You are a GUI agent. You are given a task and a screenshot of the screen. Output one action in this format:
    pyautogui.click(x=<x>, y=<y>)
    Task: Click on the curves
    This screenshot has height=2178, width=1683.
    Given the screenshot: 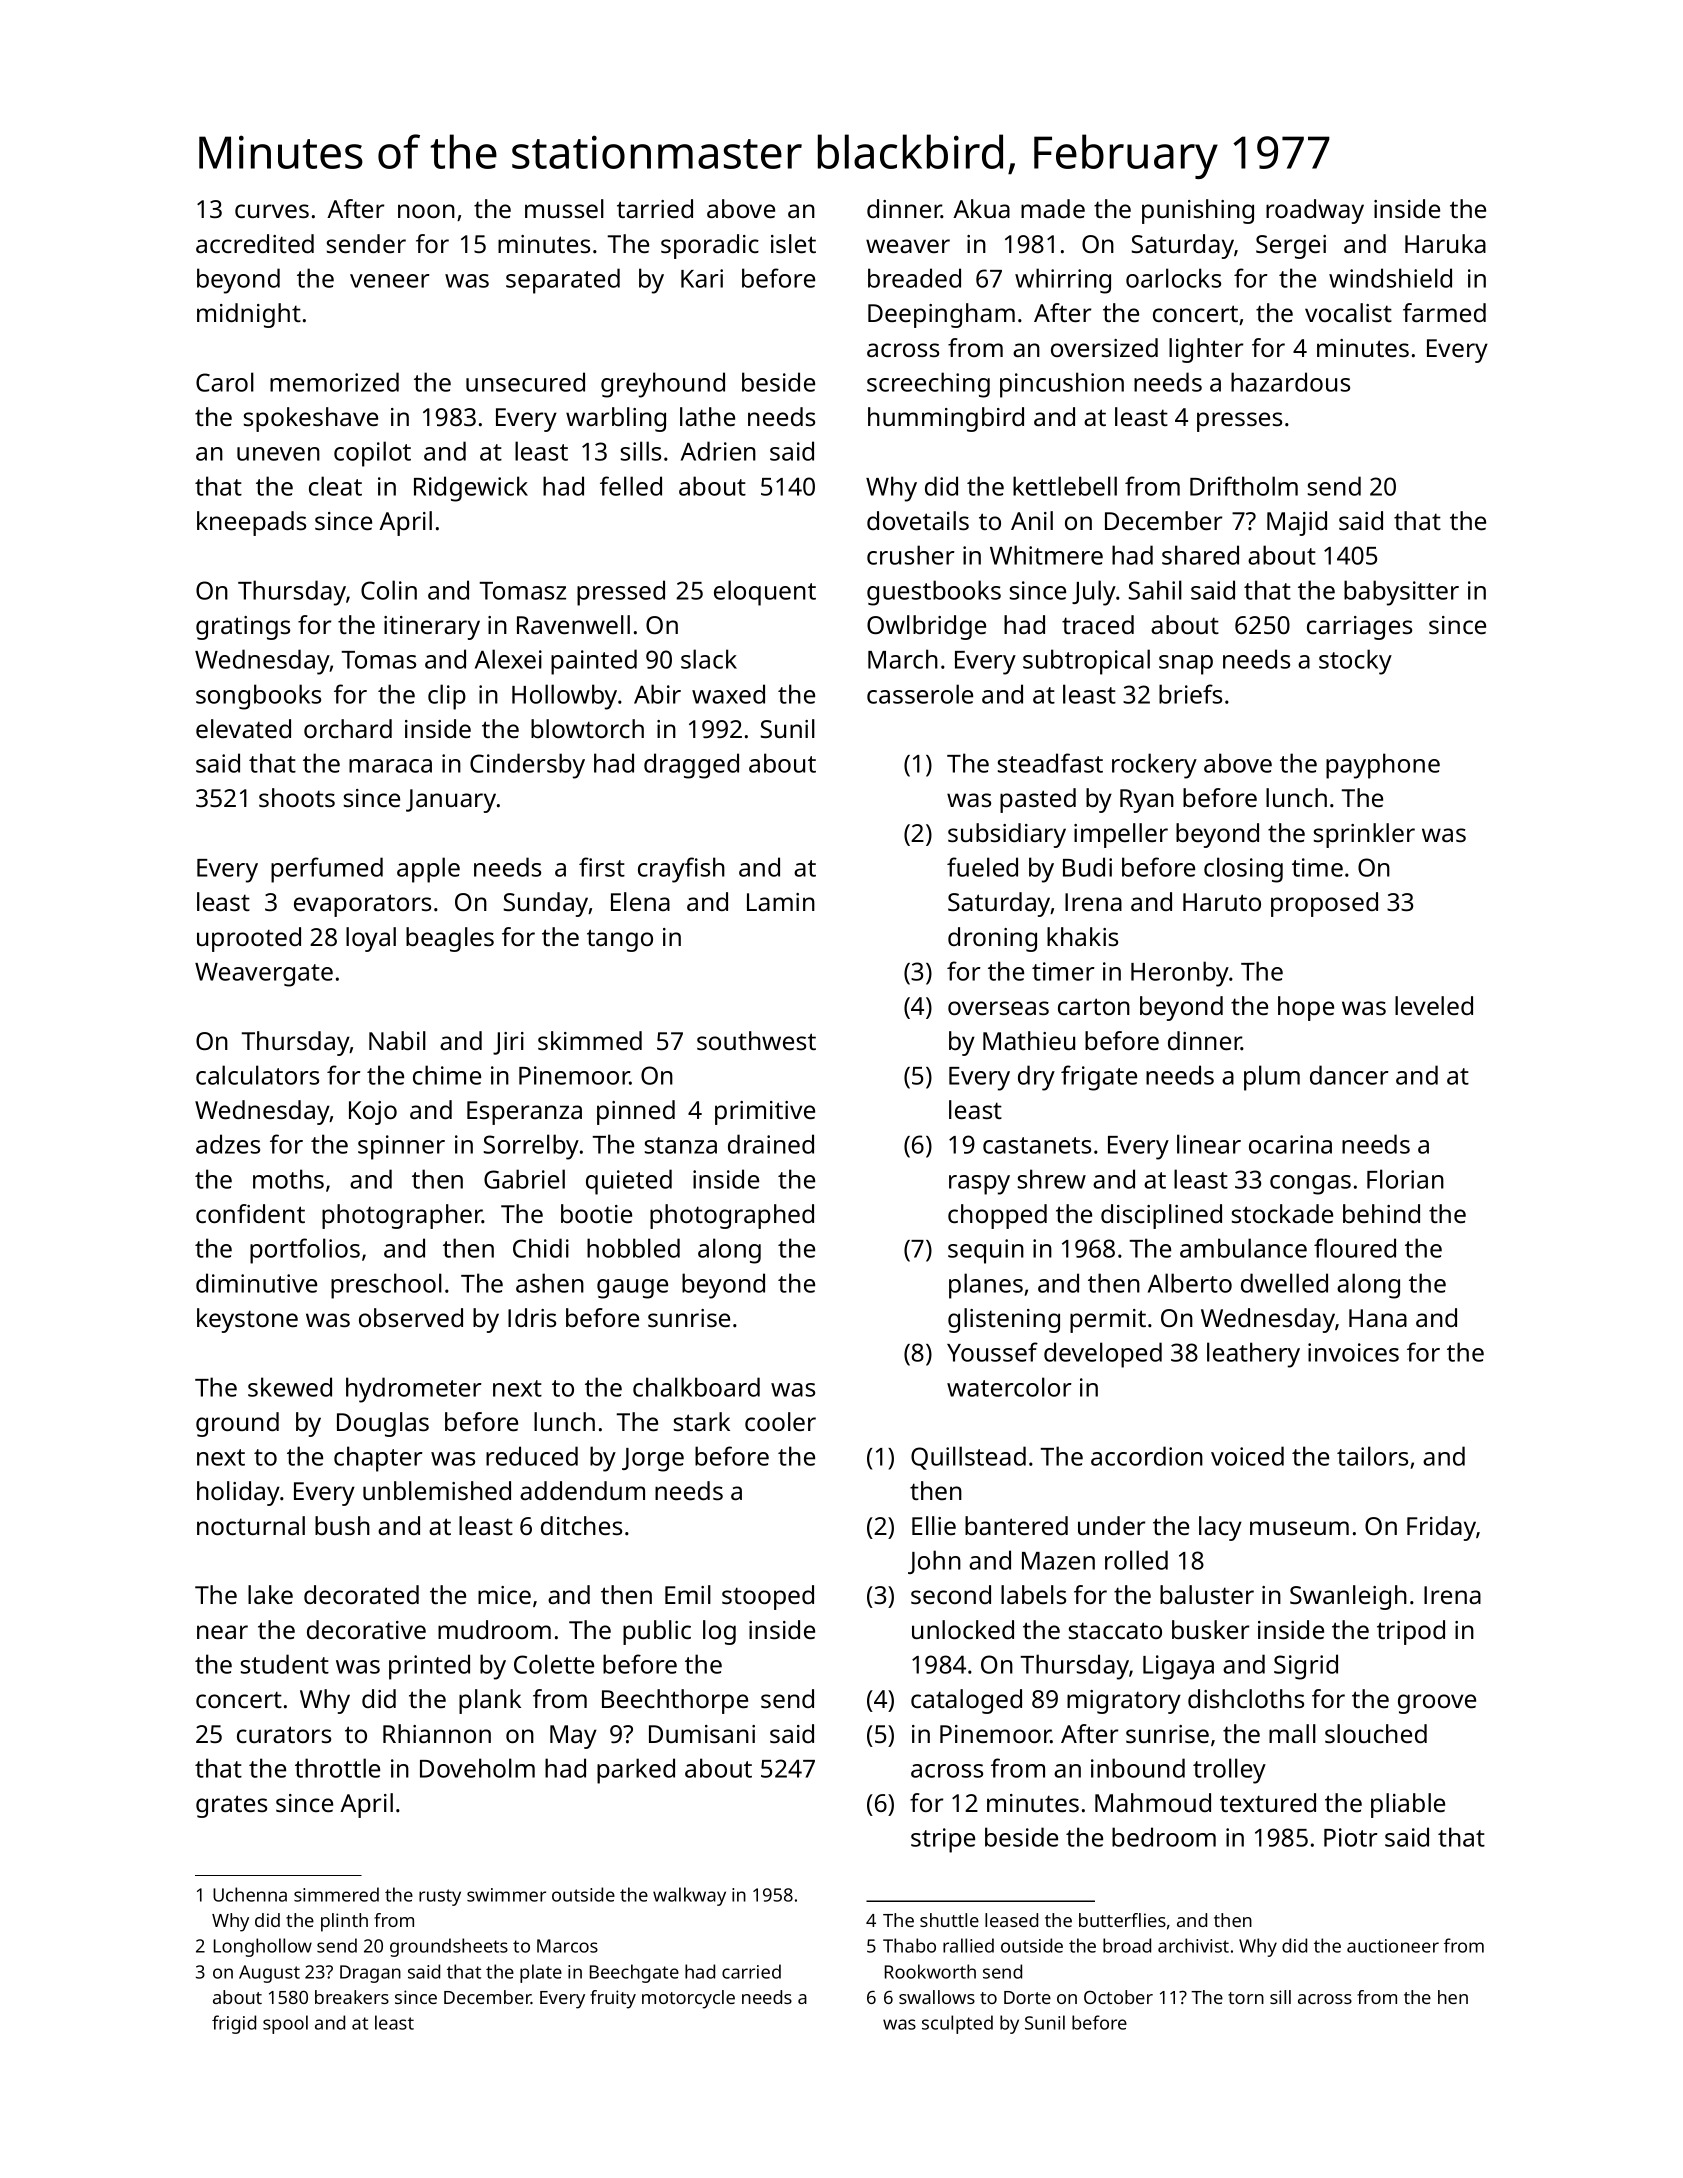 What is the action you would take?
    pyautogui.click(x=272, y=211)
